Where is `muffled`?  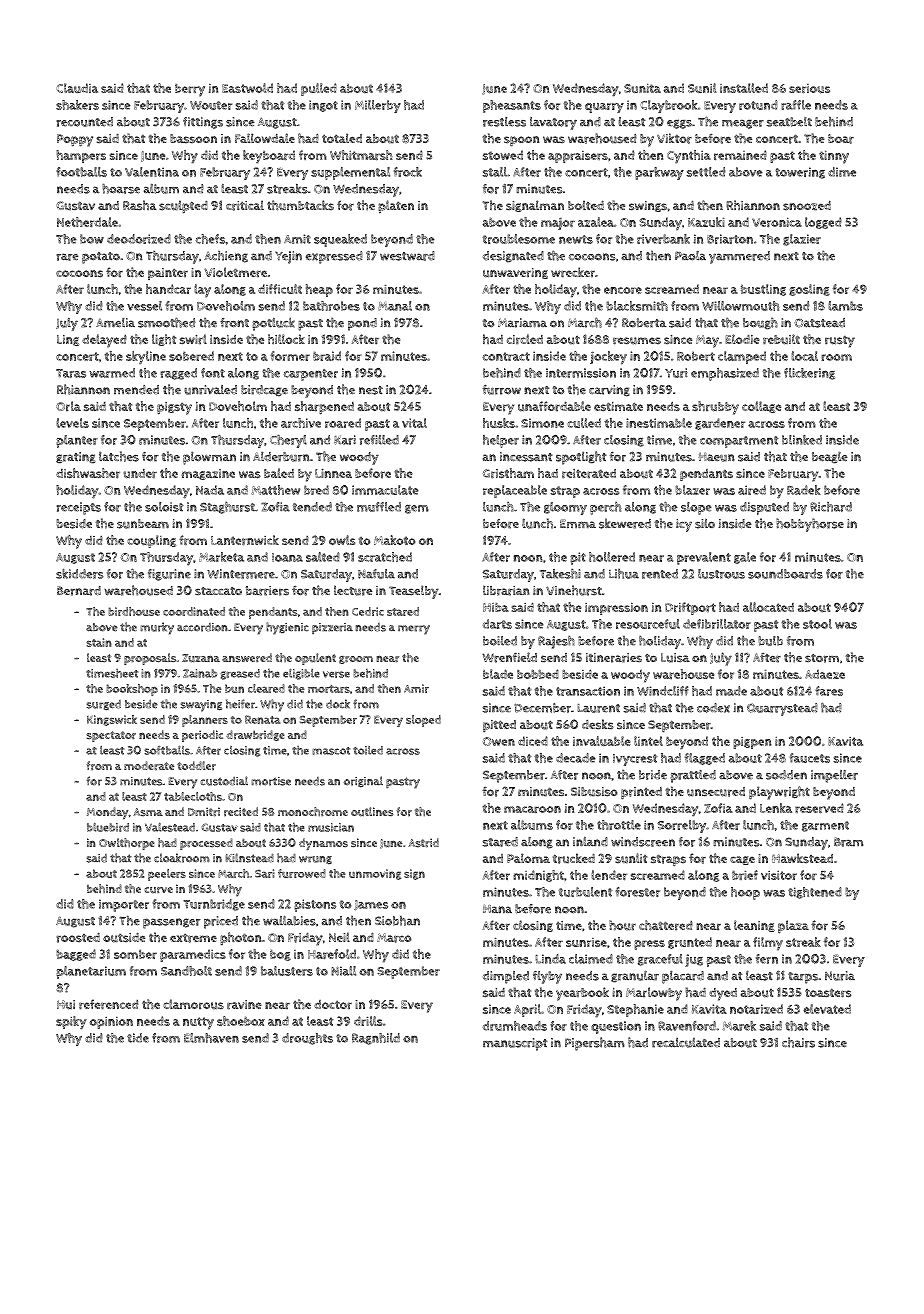 muffled is located at coordinates (379, 507).
